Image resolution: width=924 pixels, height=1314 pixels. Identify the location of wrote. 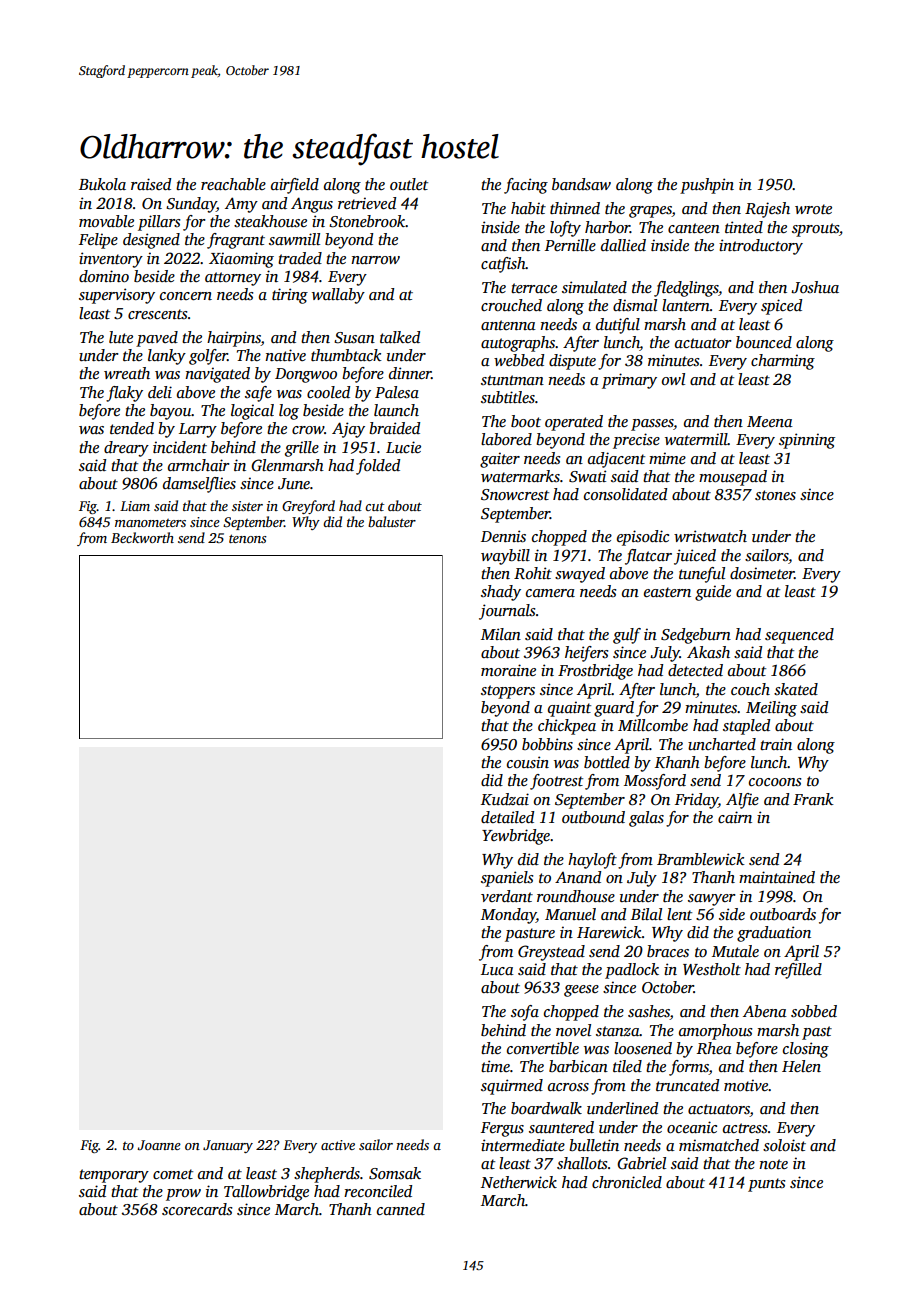
(813, 209).
